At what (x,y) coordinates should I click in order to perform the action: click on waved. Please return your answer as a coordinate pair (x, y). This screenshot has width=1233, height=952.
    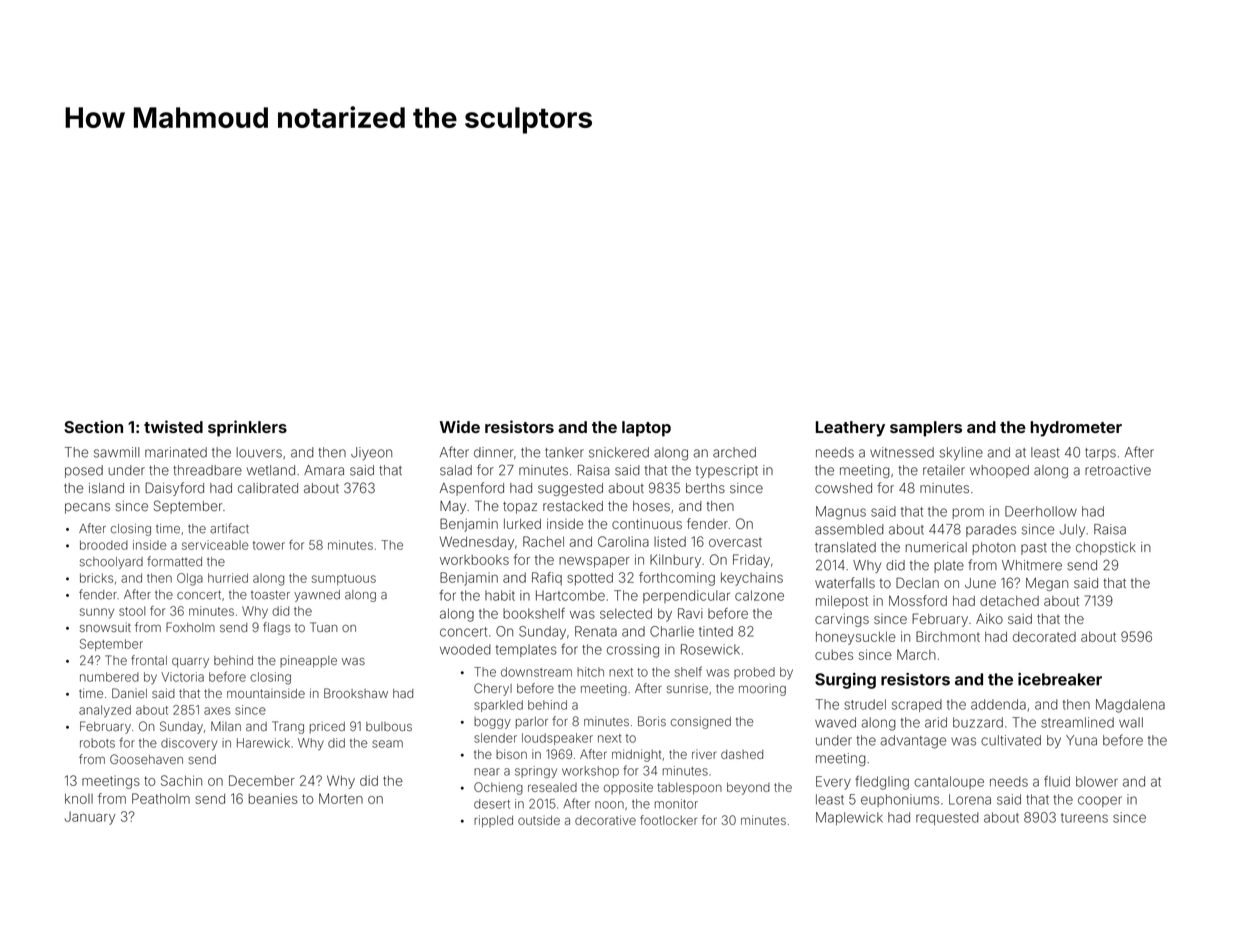
    Looking at the image, I should click on (835, 722).
